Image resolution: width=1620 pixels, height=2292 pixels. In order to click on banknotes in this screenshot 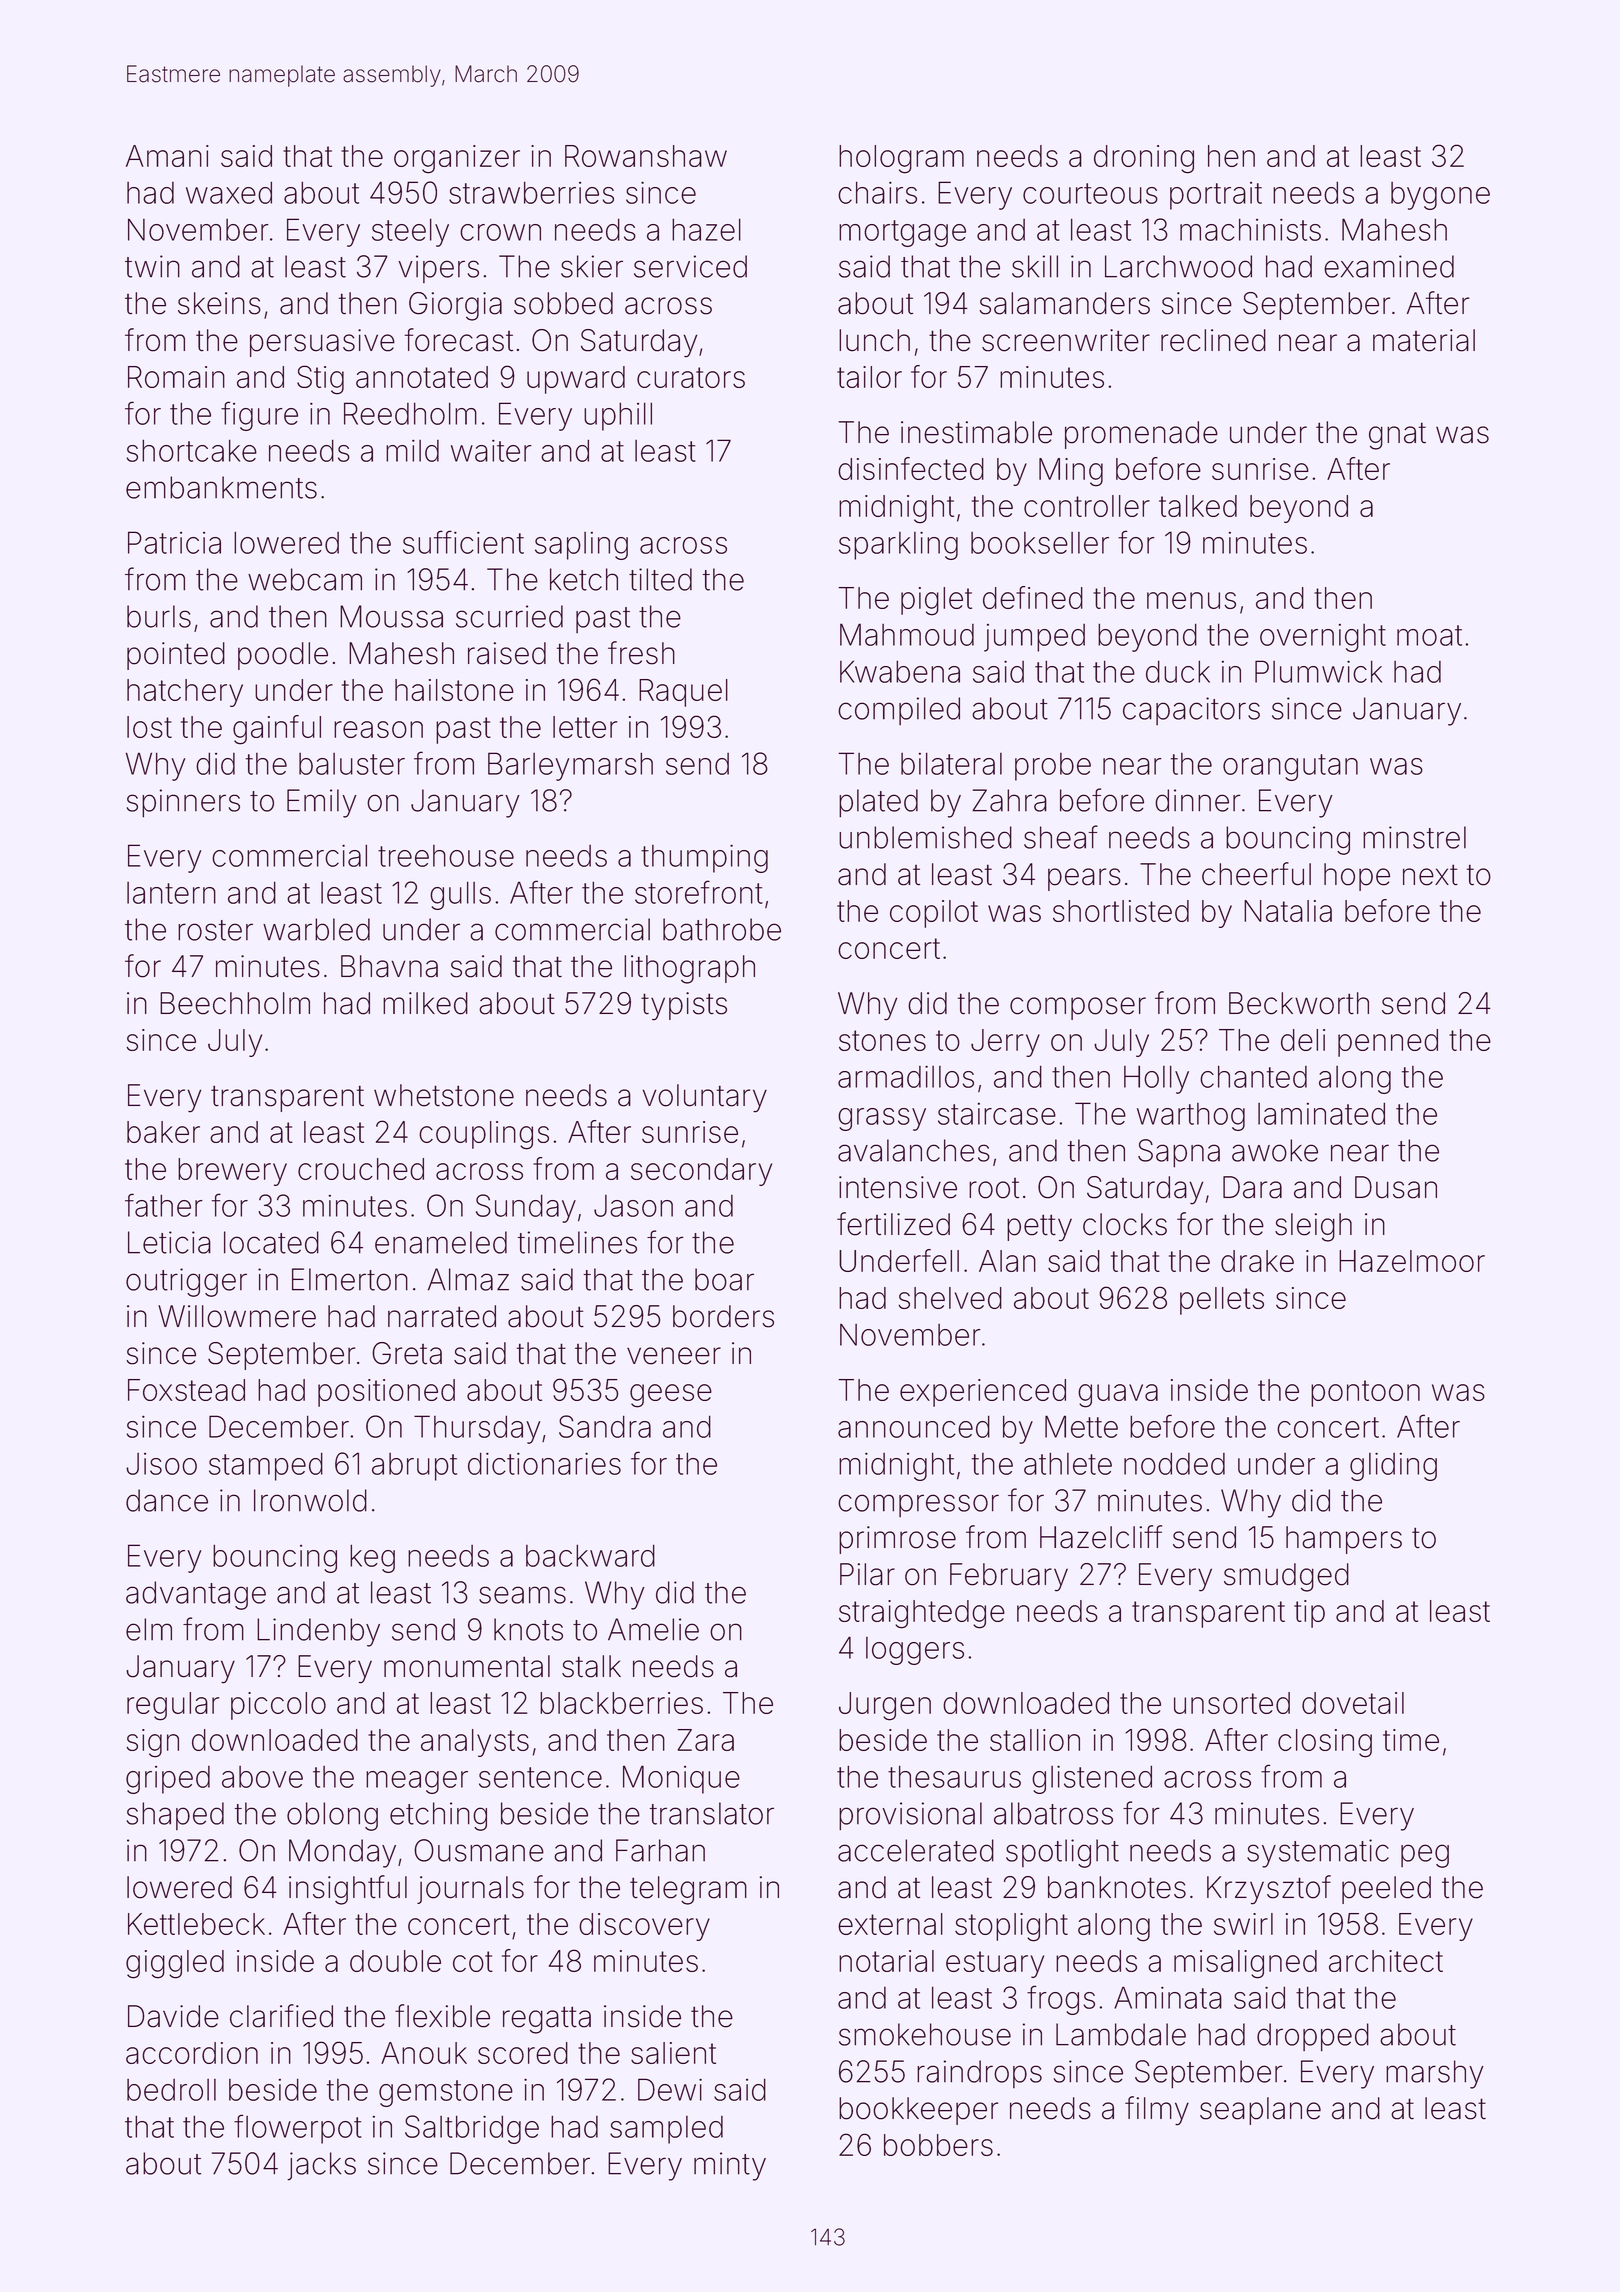, I will do `click(1117, 1887)`.
